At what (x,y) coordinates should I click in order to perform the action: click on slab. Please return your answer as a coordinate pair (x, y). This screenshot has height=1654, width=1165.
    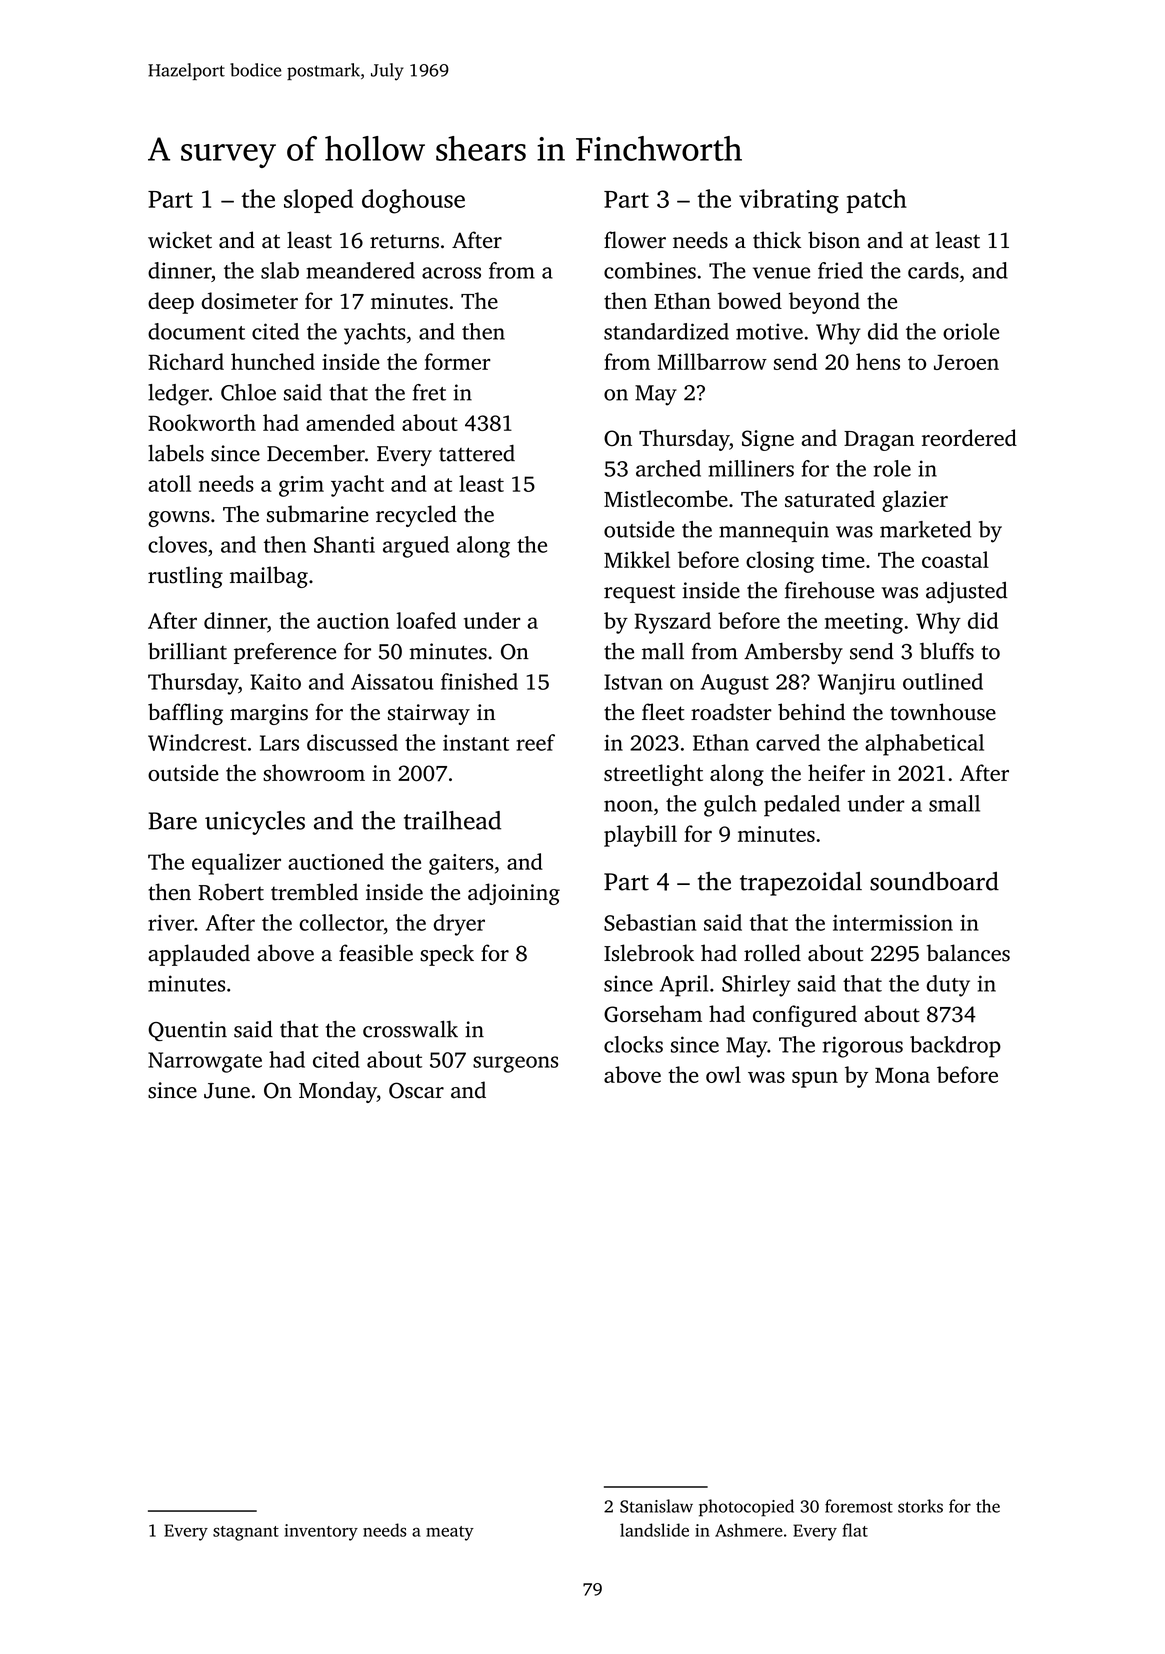
    Looking at the image, I should click on (280, 270).
